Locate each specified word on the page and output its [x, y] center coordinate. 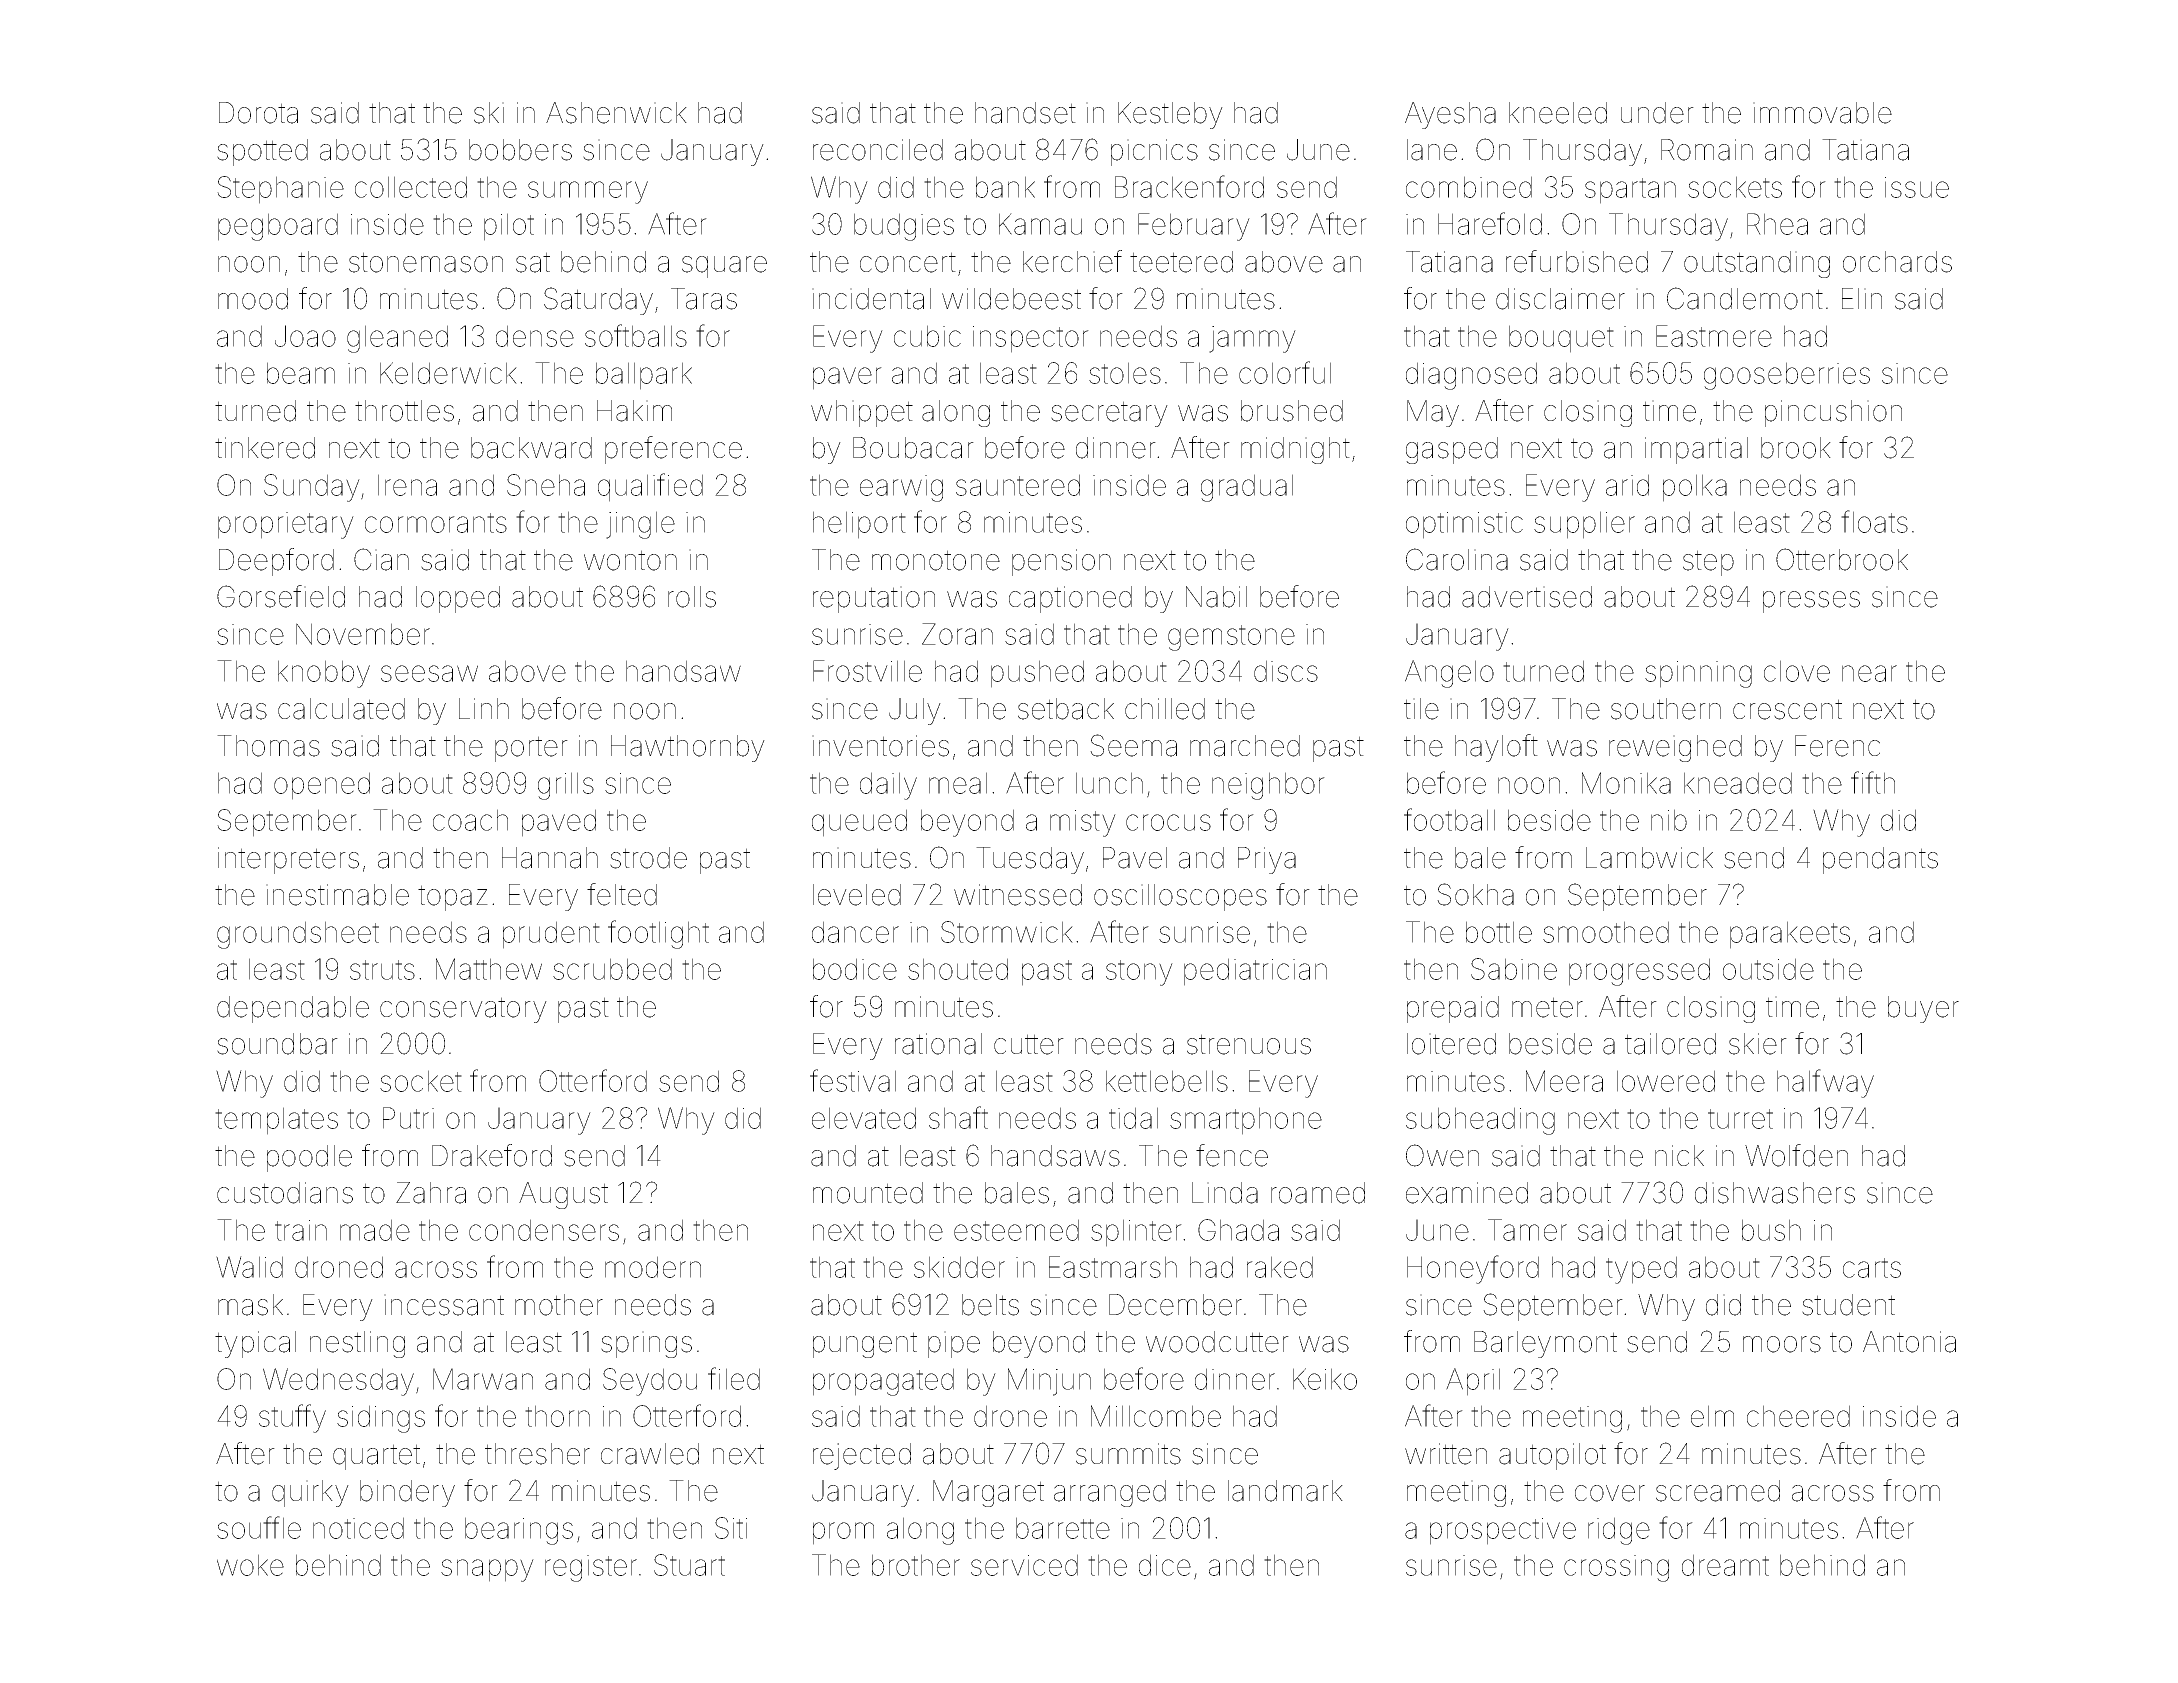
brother [916, 1565]
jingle [640, 525]
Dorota [258, 113]
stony [1139, 973]
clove [1797, 671]
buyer [1923, 1009]
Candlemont [1745, 298]
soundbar [277, 1044]
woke [250, 1565]
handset [1025, 113]
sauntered [1018, 485]
